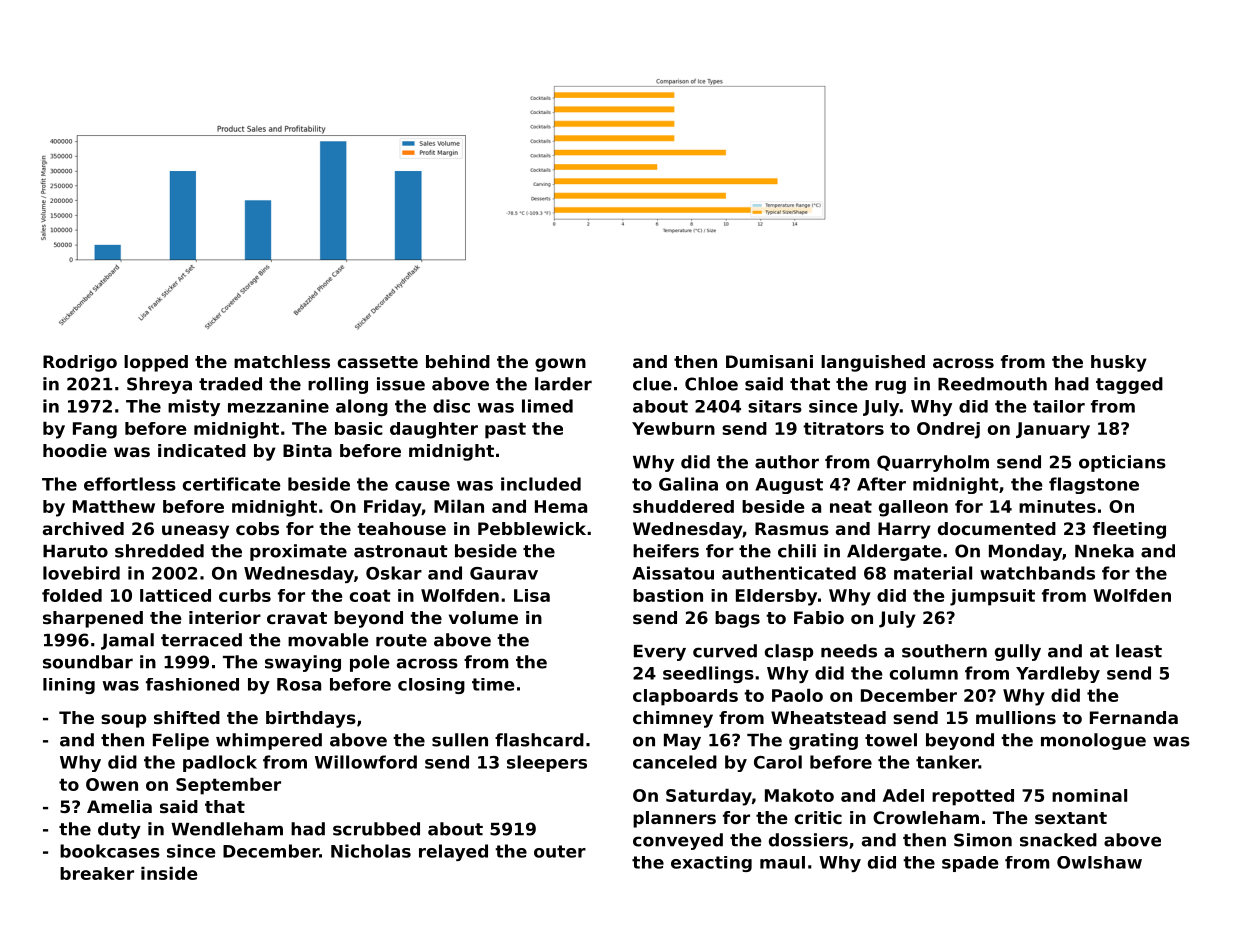  I want to click on inside, so click(169, 873).
